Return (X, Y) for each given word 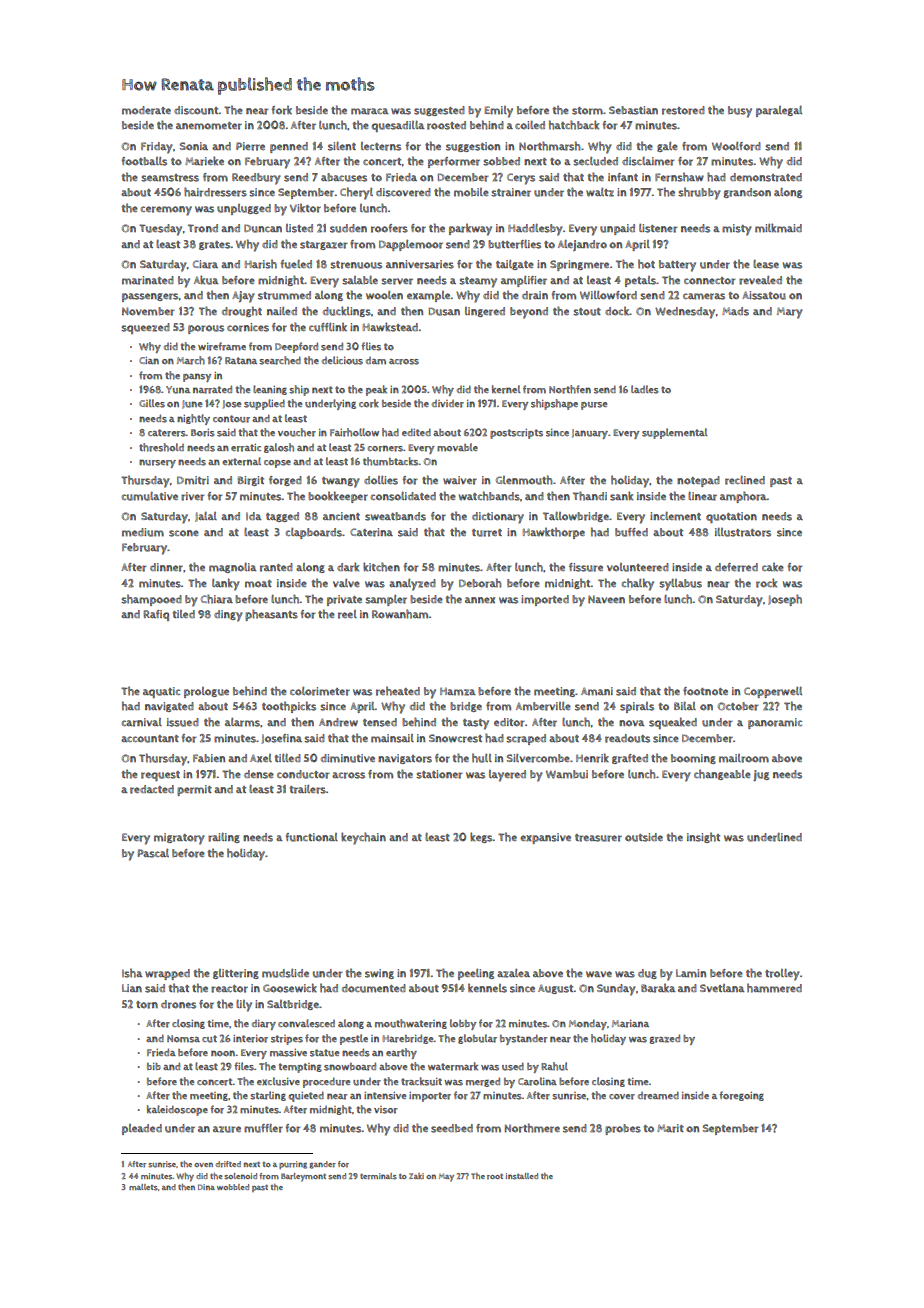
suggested (439, 111)
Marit (670, 1128)
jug (761, 775)
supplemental (674, 433)
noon (223, 1053)
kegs (481, 837)
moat (258, 584)
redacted (152, 789)
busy (740, 112)
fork (282, 110)
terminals (378, 1176)
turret (487, 533)
